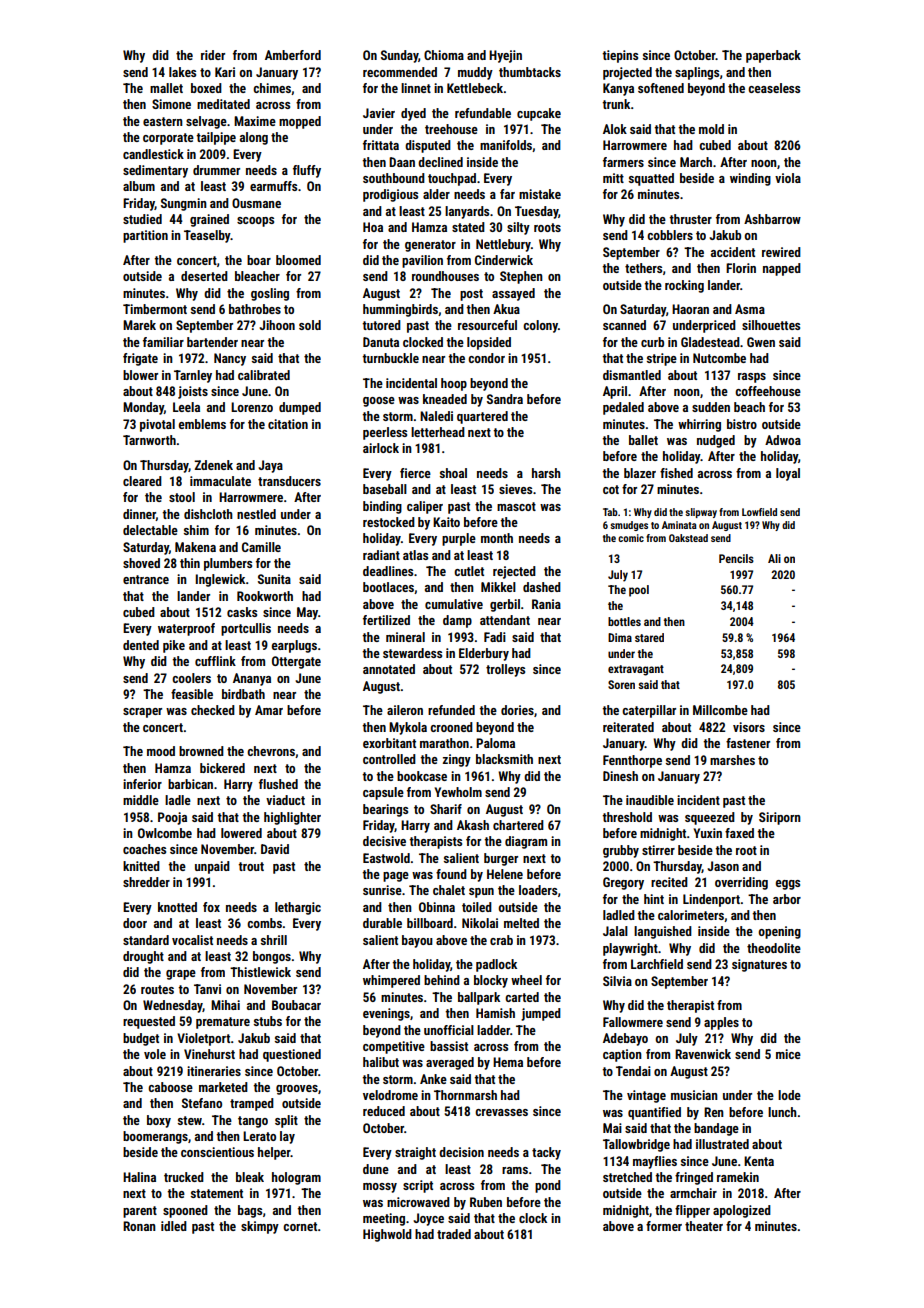 This screenshot has width=924, height=1308. Describe the element at coordinates (530, 72) in the screenshot. I see `thumbtacks` at that location.
